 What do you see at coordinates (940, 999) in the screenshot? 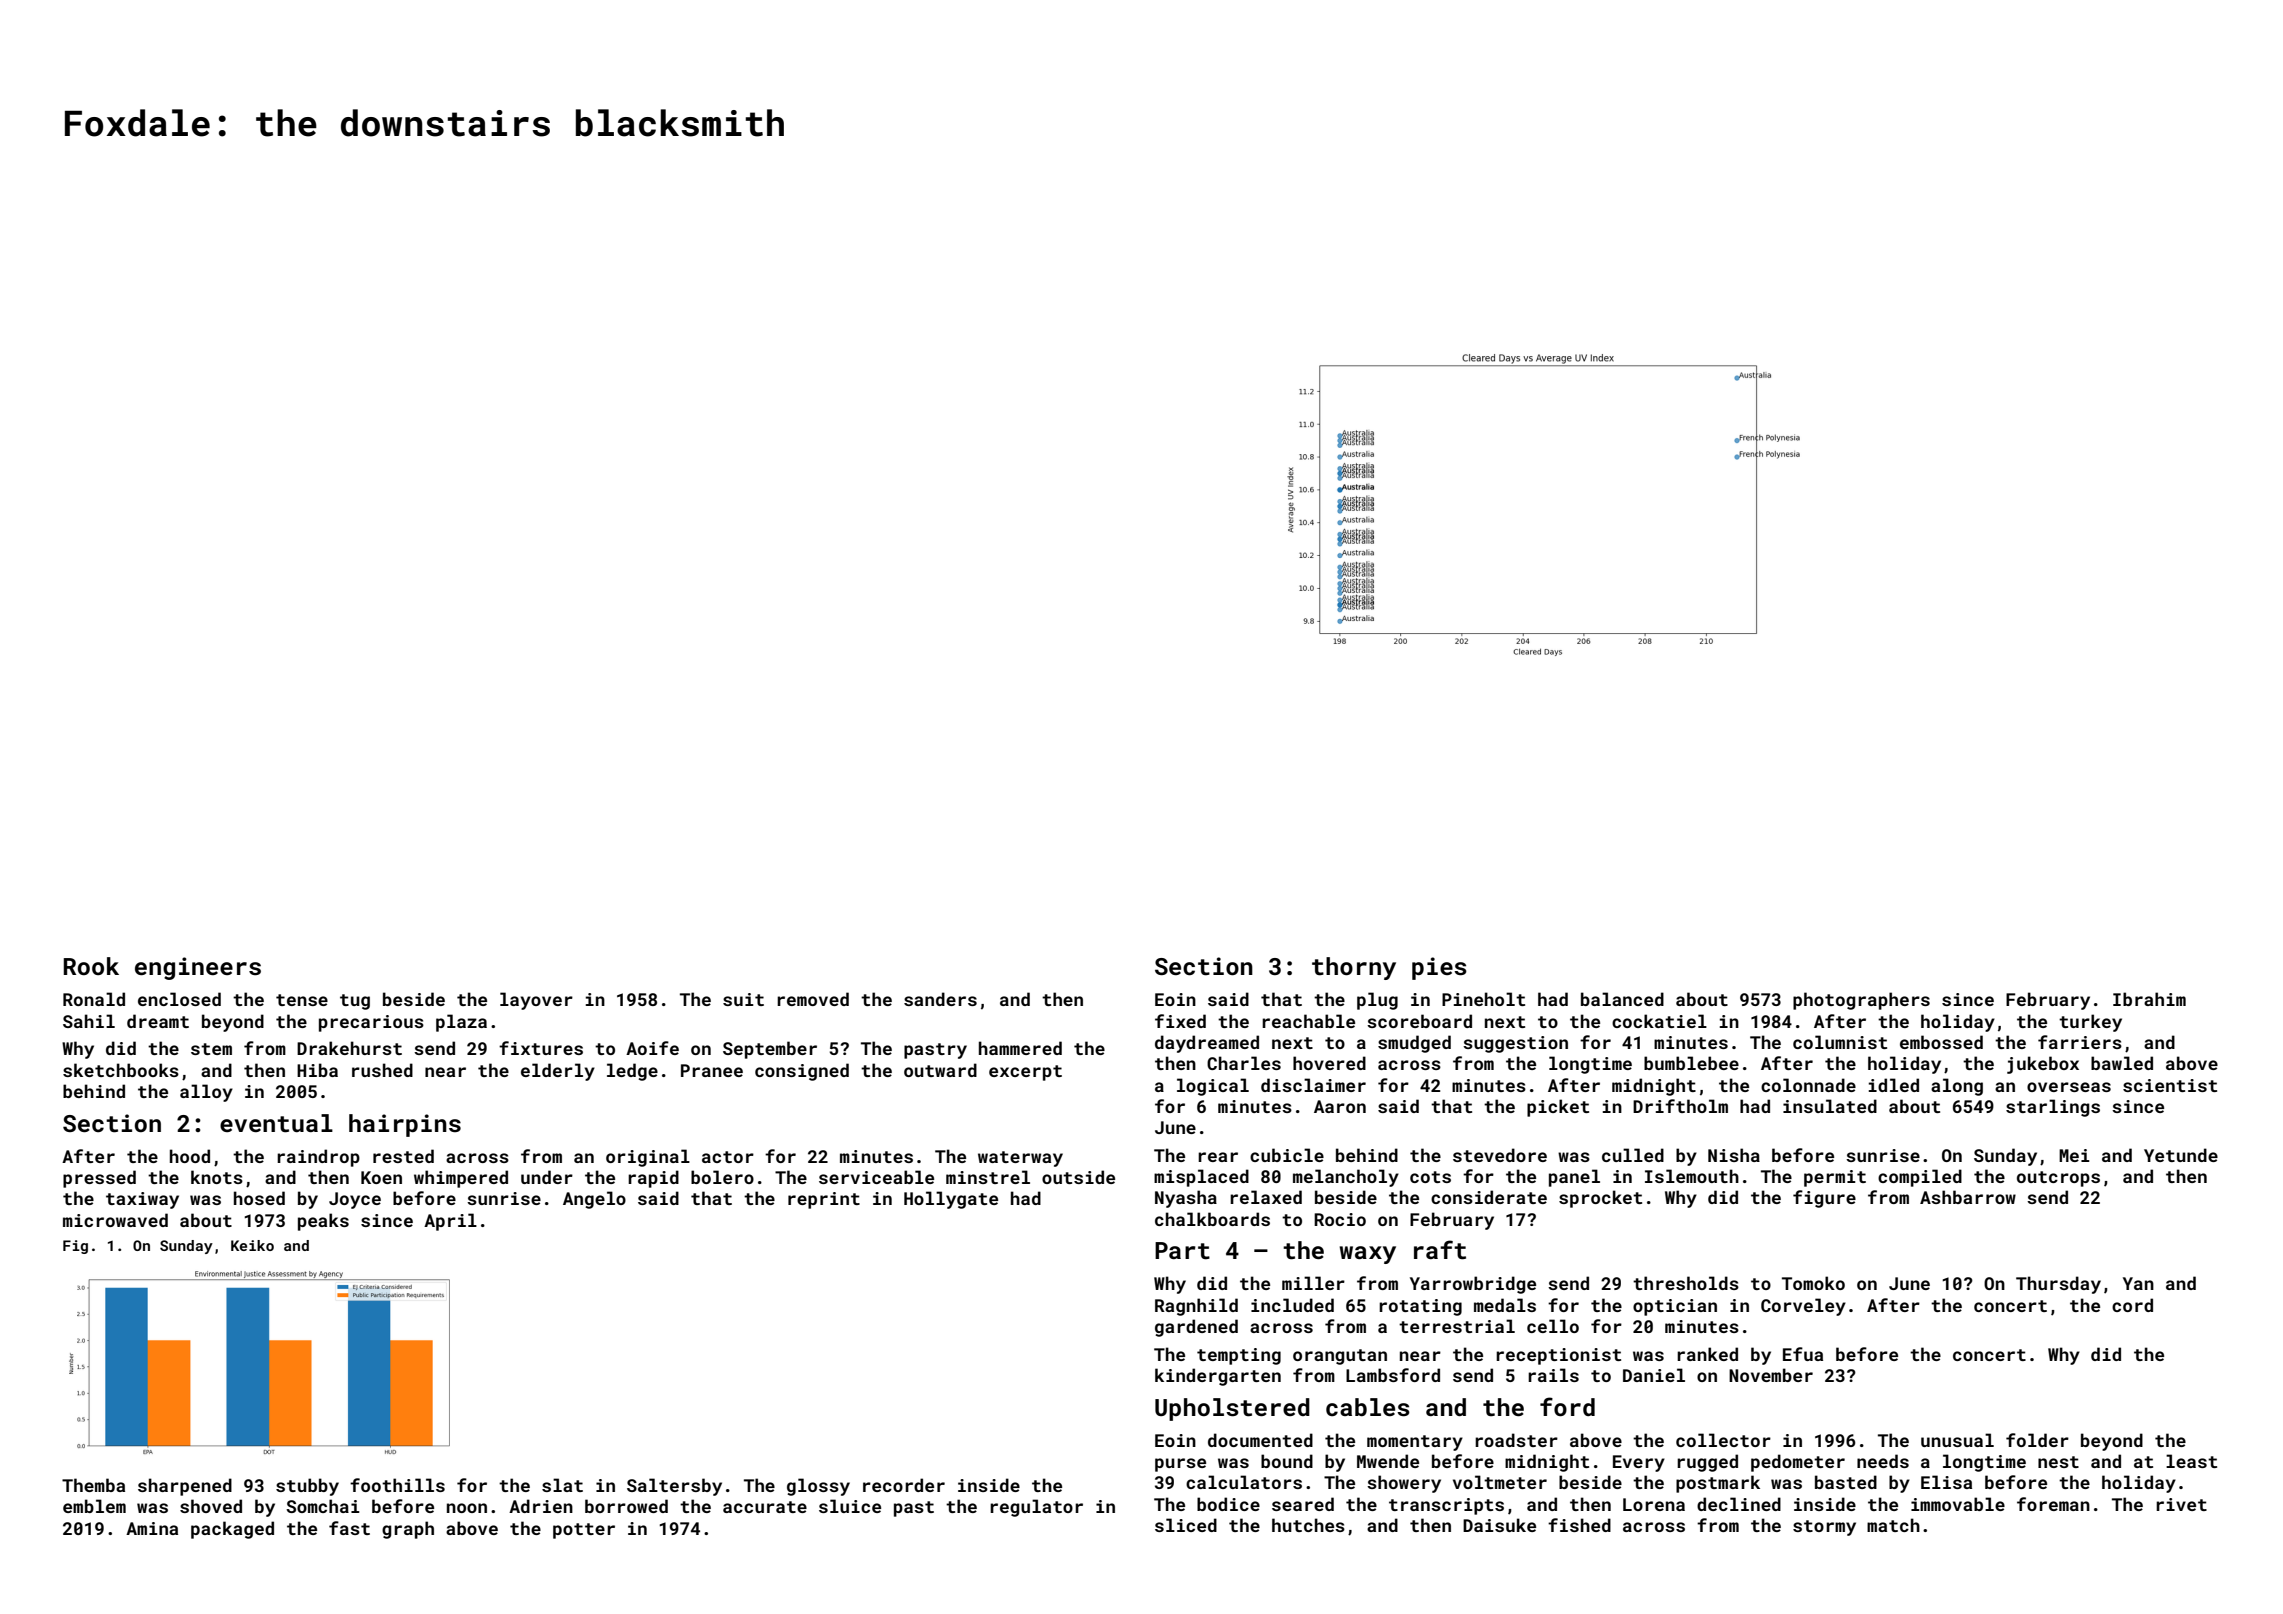
I see `sanders` at bounding box center [940, 999].
